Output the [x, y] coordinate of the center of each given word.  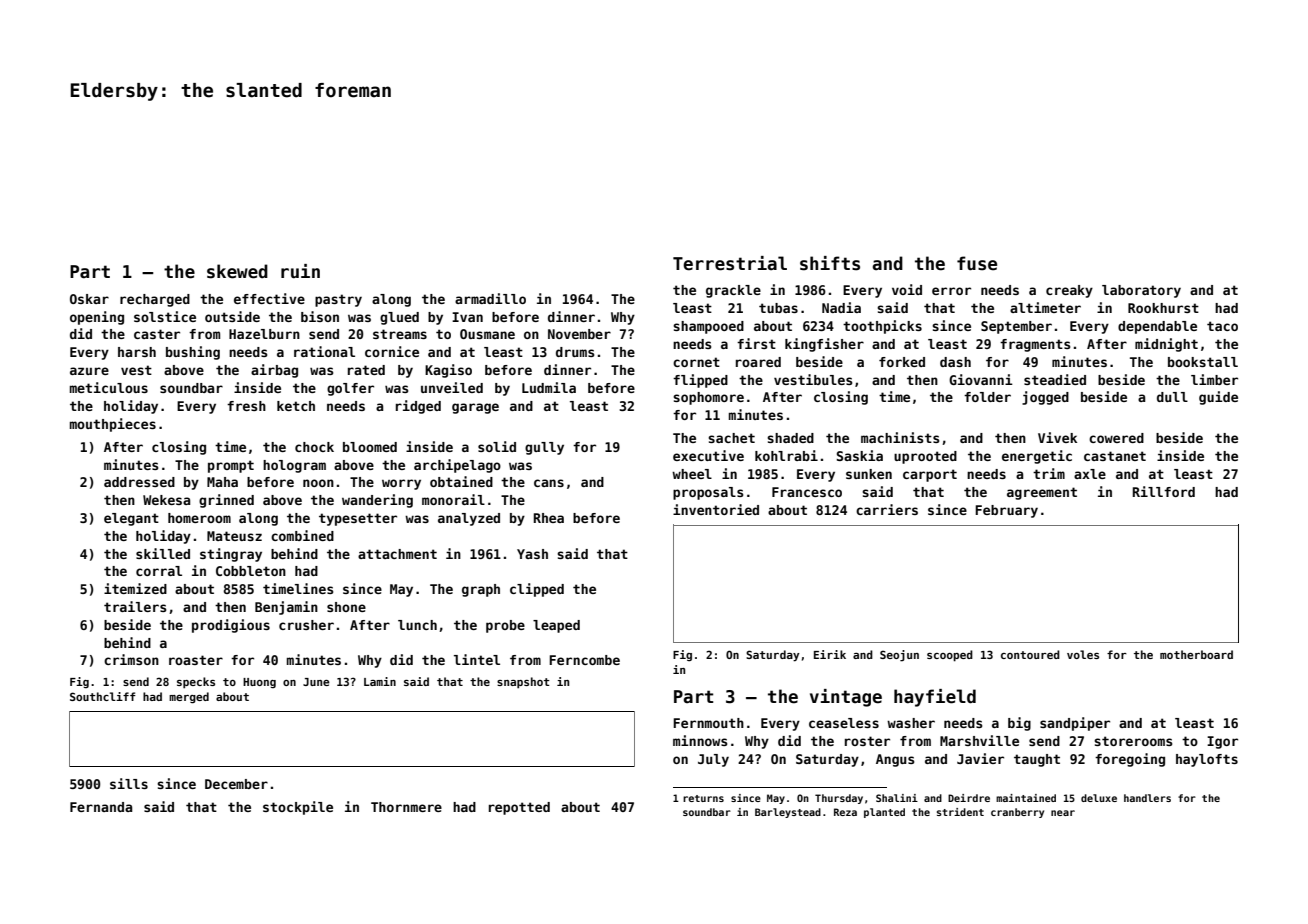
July [713, 760]
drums [575, 352]
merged [189, 698]
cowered [1116, 438]
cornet [696, 362]
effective [269, 298]
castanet [1115, 456]
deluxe [1099, 798]
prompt [231, 466]
